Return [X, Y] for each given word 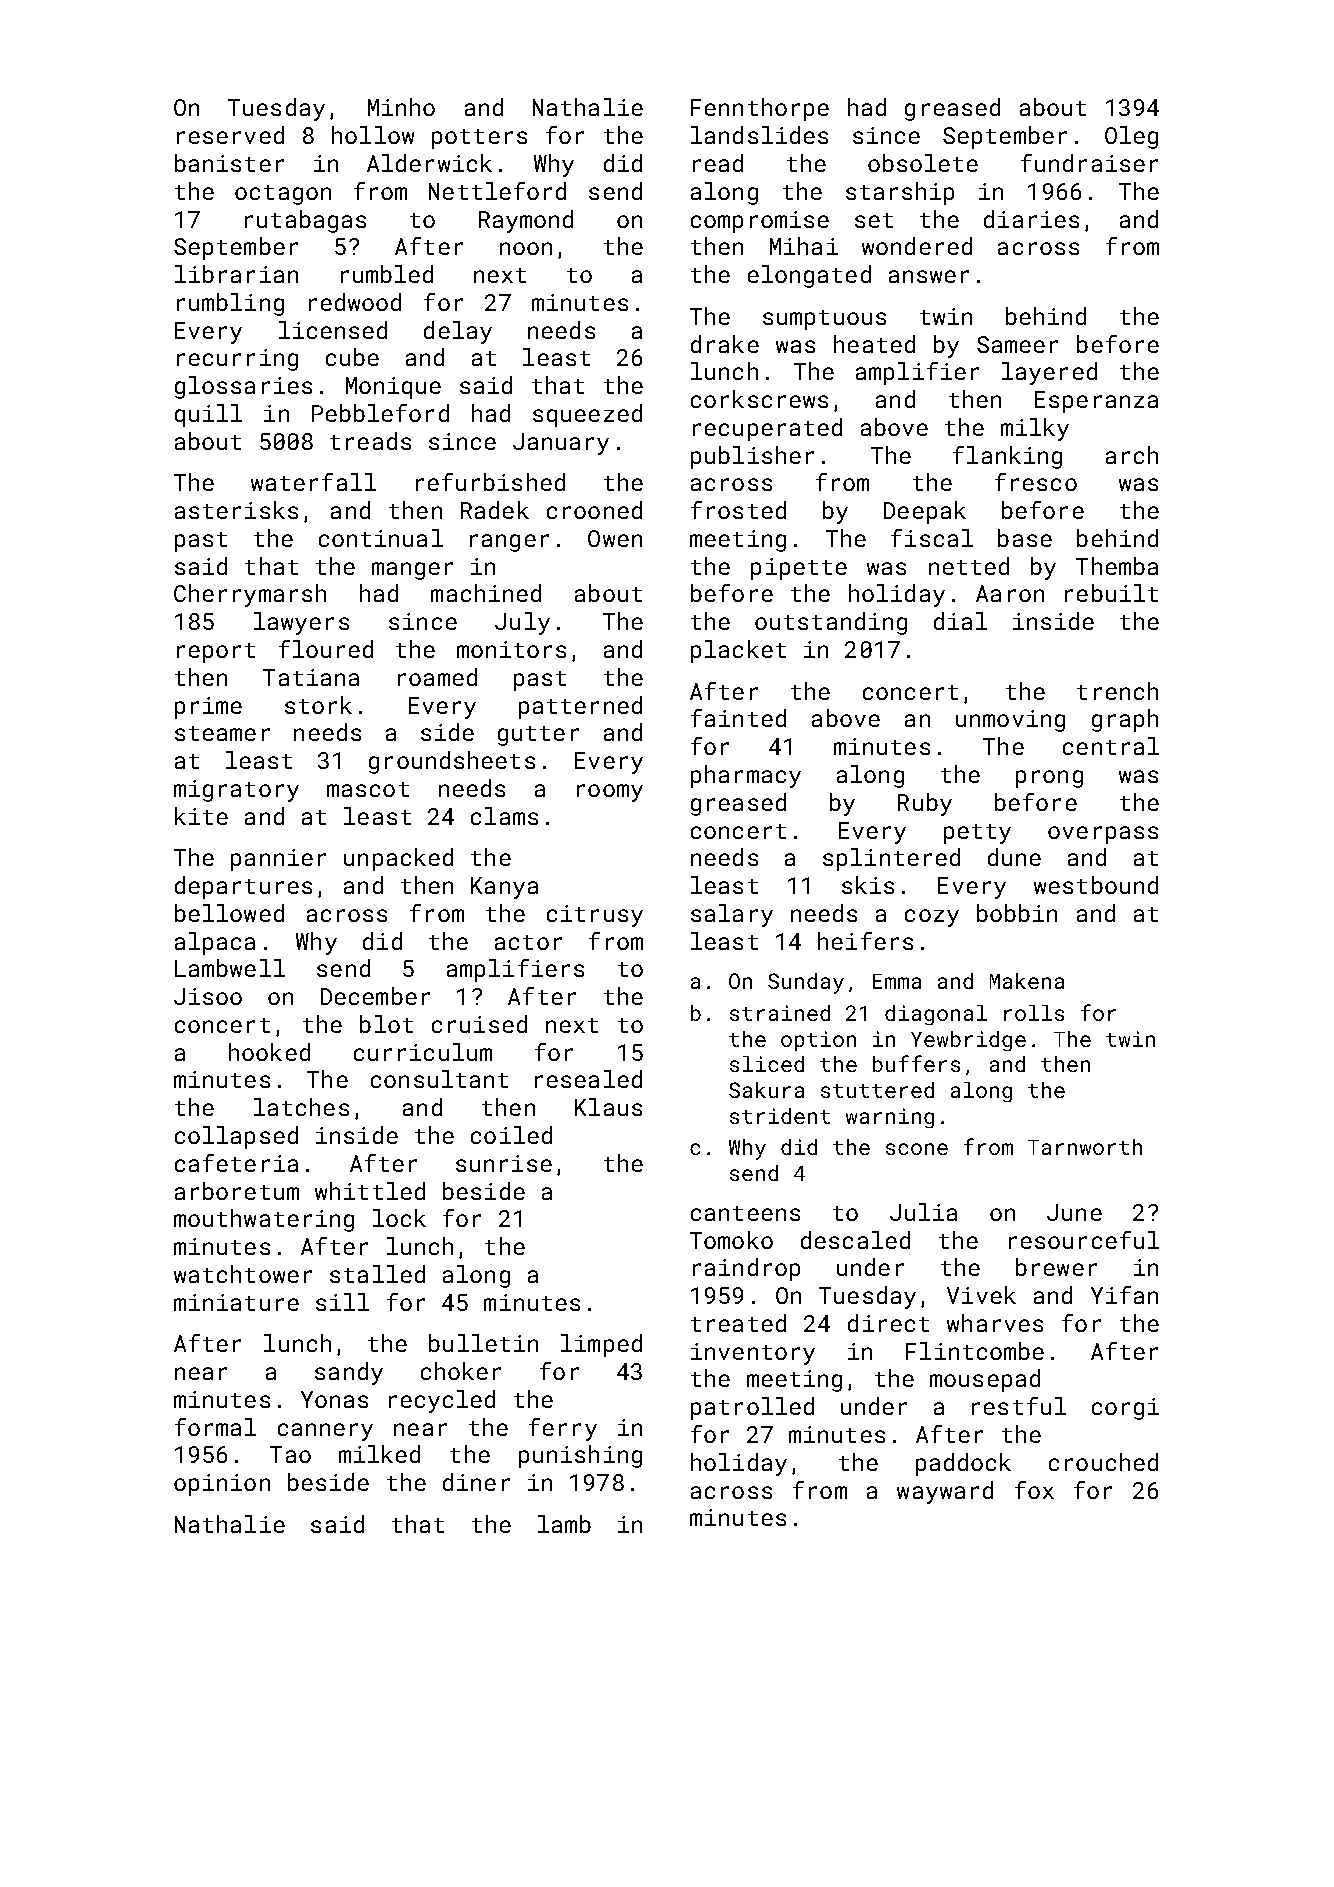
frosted [738, 510]
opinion [222, 1485]
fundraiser [1089, 163]
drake [725, 344]
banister [229, 163]
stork [318, 705]
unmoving [1010, 721]
